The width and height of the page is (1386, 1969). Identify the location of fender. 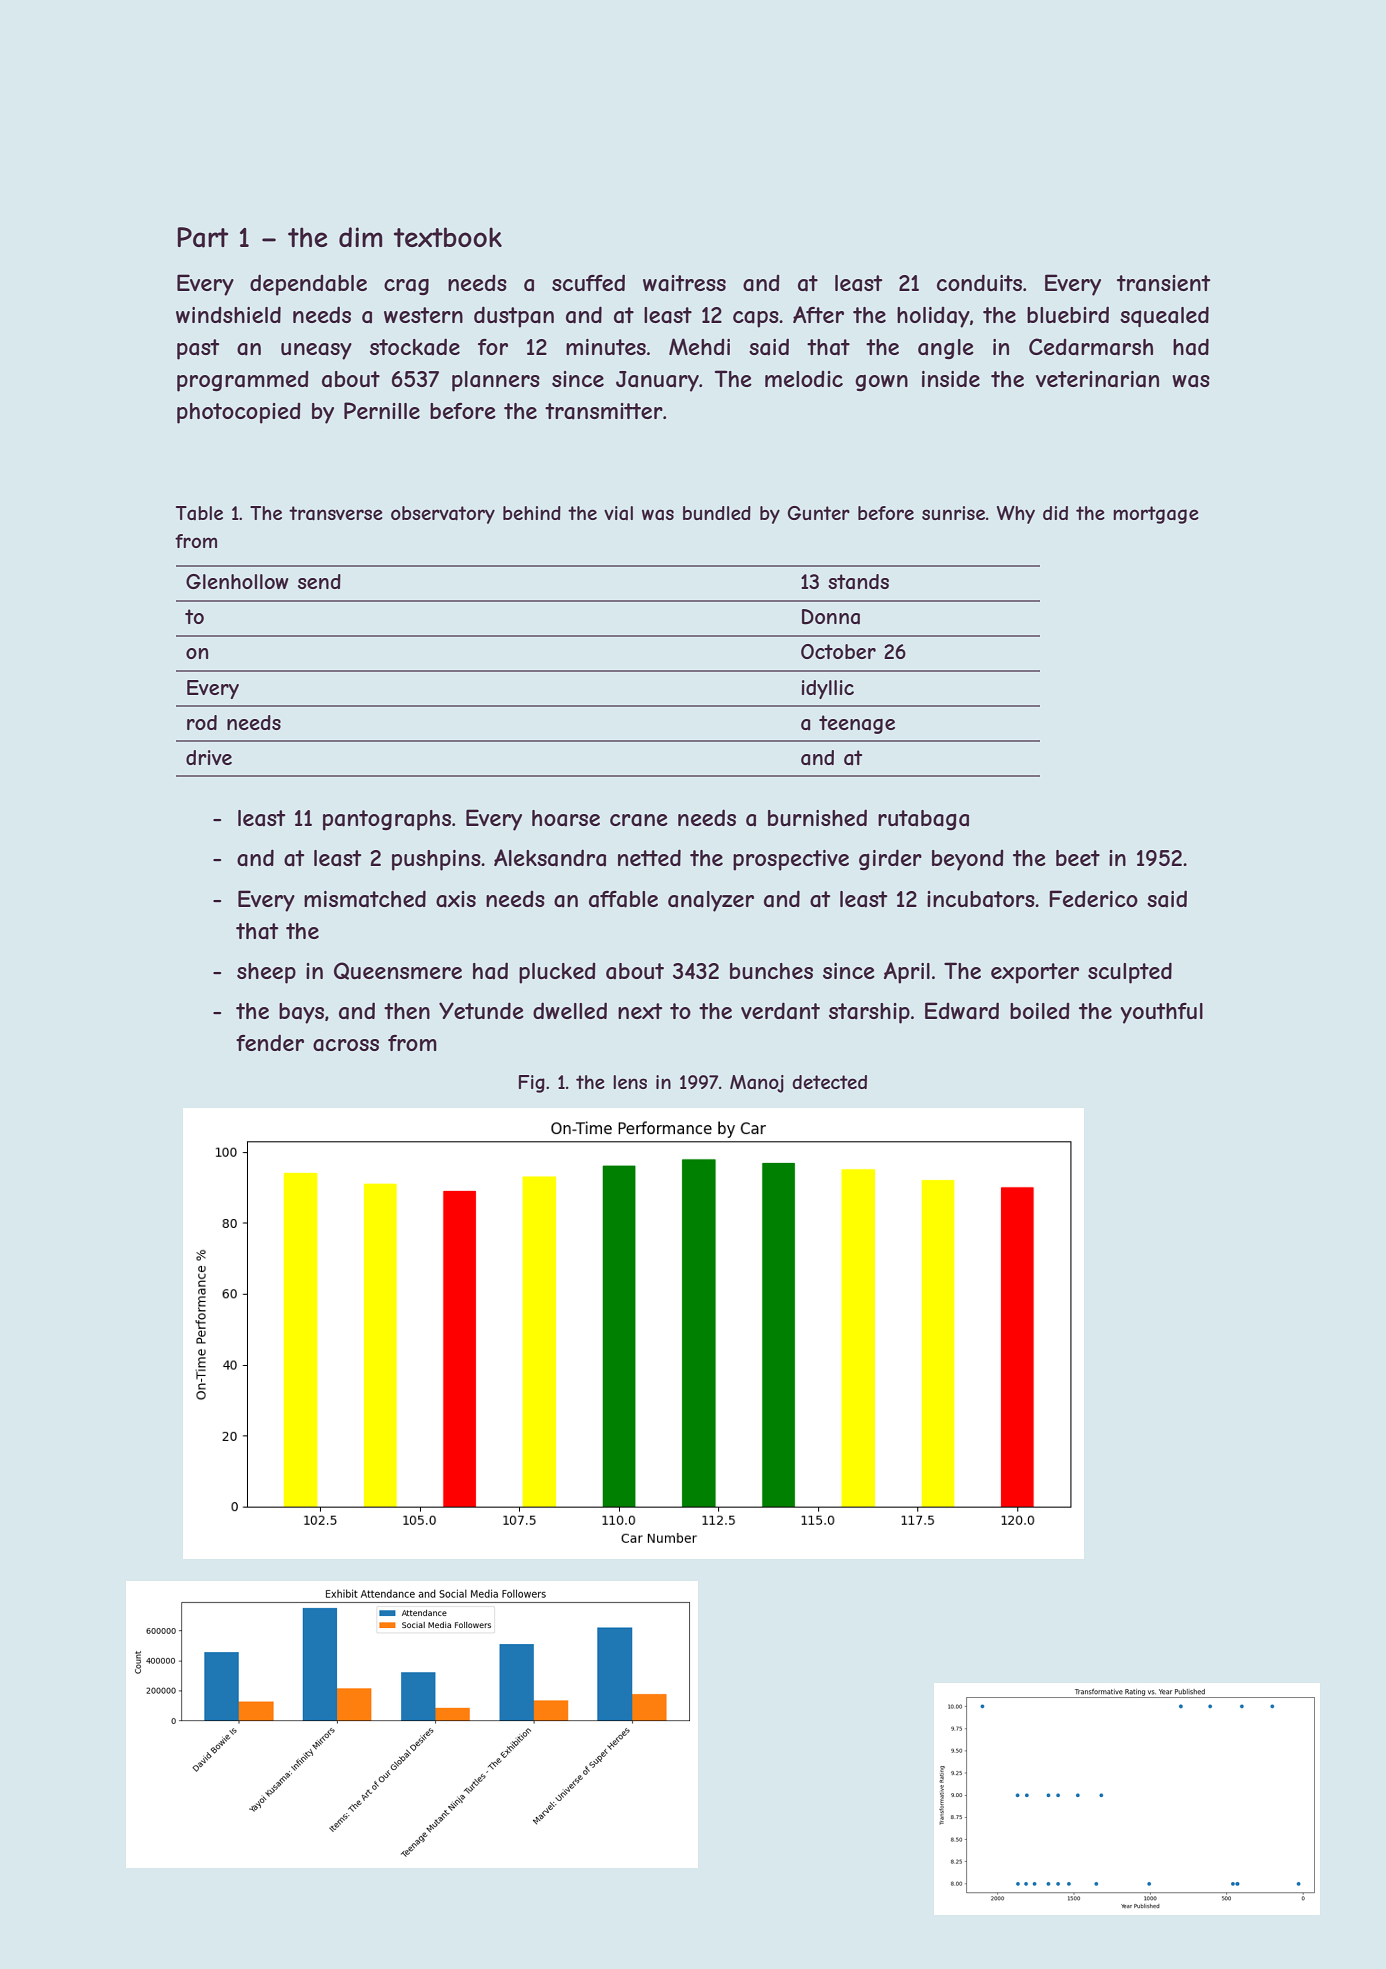
(270, 1042).
